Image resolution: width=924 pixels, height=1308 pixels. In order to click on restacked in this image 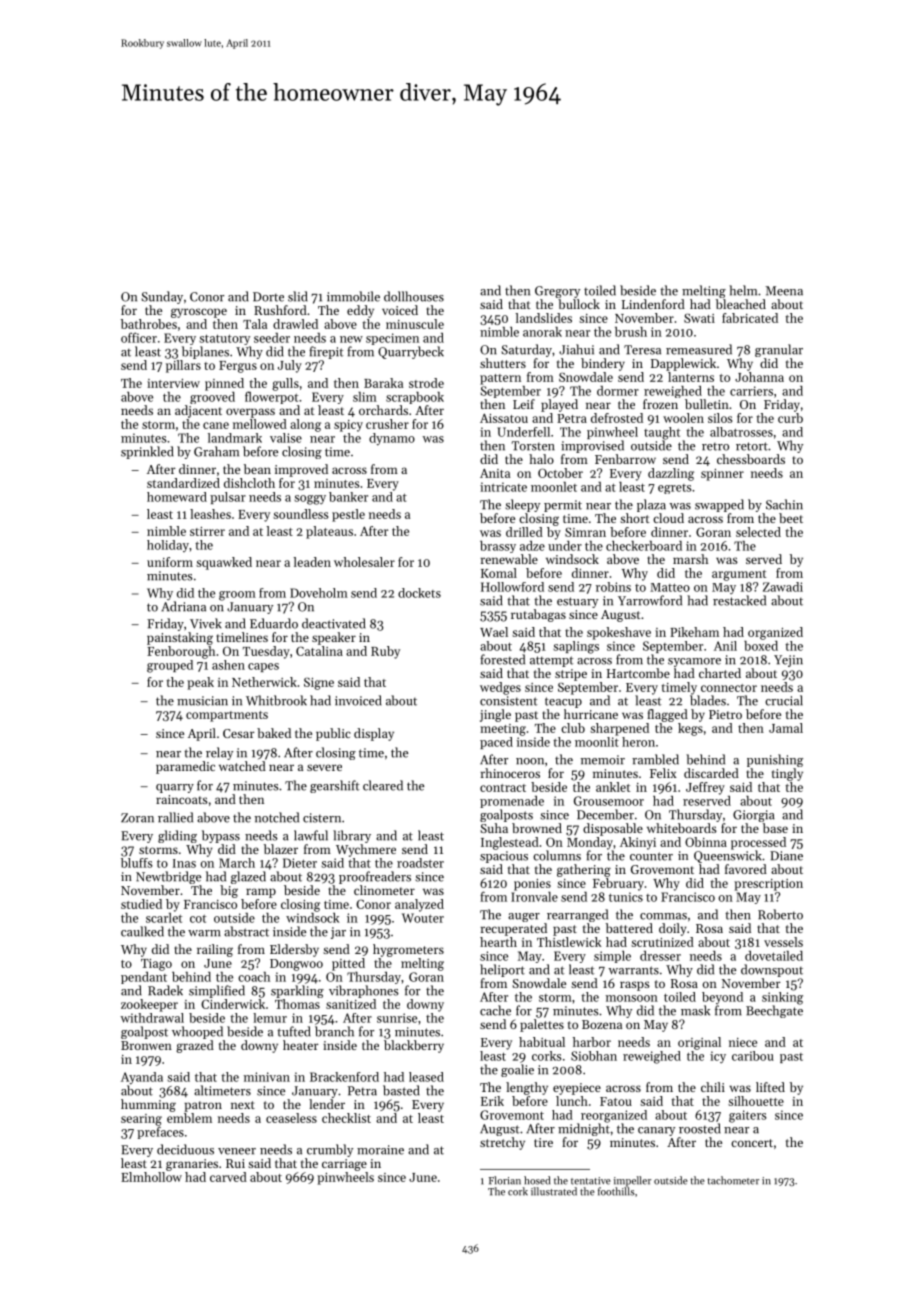, I will do `click(739, 600)`.
